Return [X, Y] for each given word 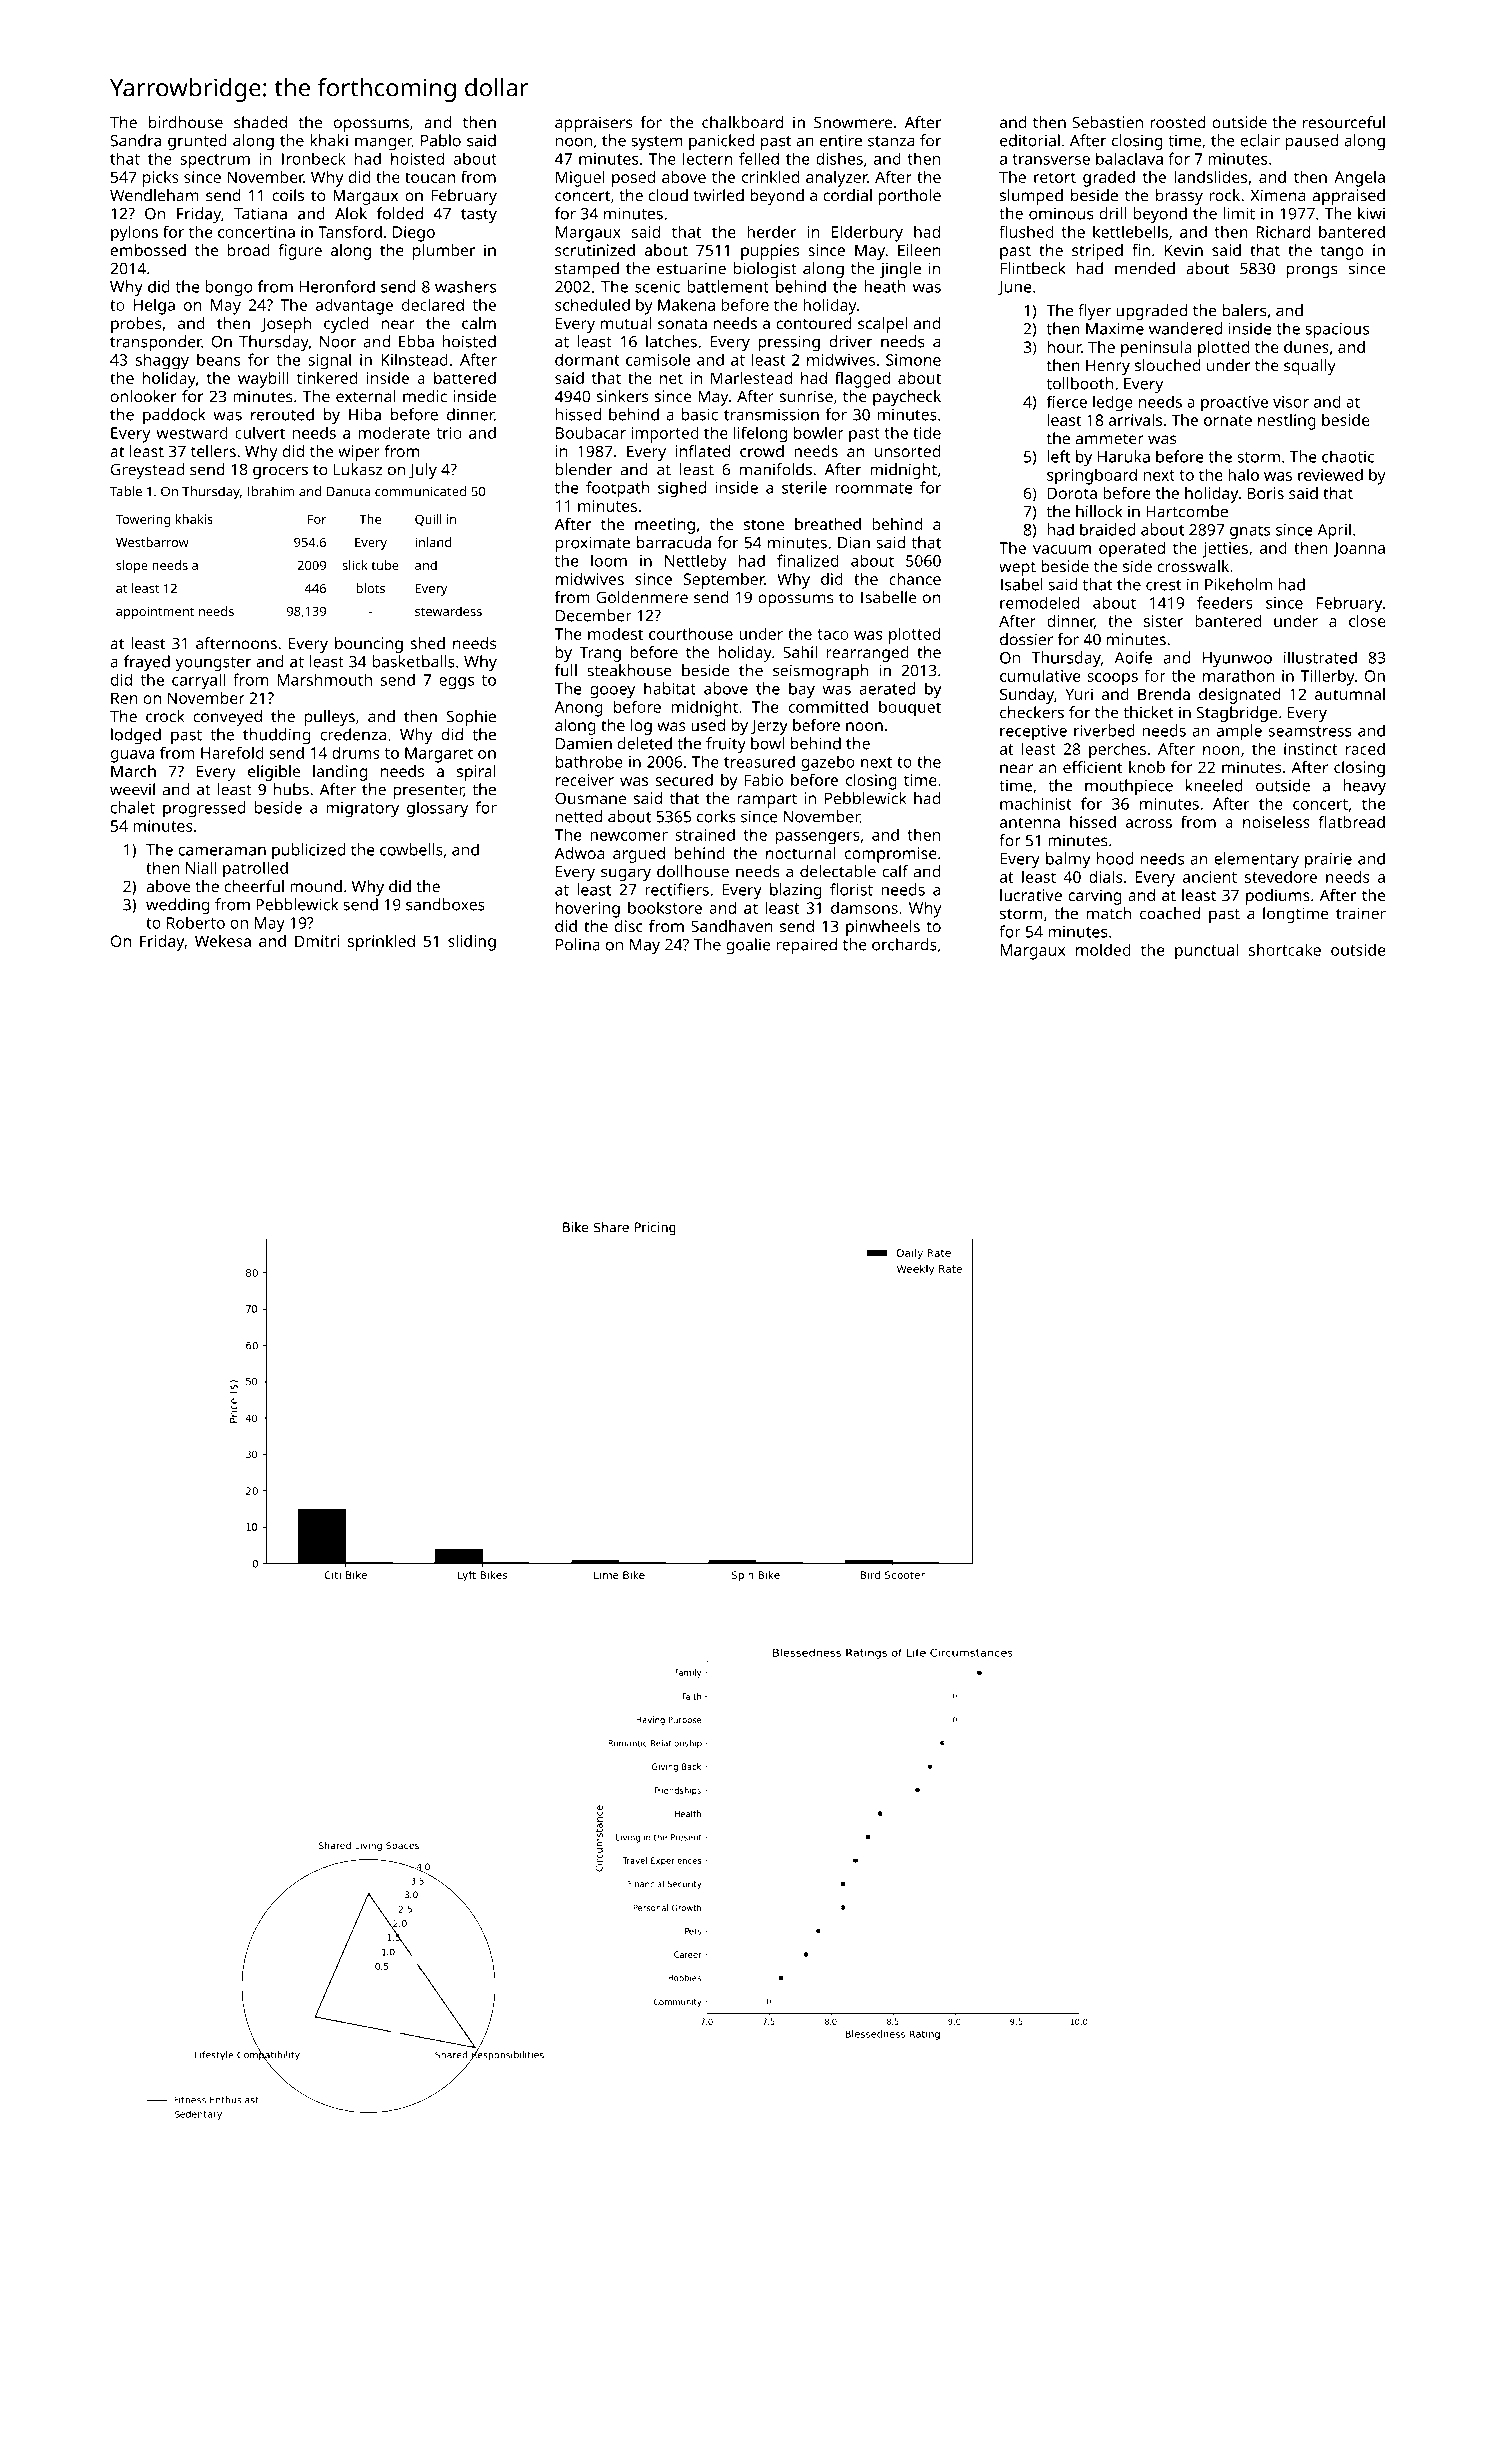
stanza [891, 141]
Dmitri [317, 941]
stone [764, 524]
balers [1244, 310]
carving [1095, 897]
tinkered [327, 378]
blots [370, 588]
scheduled [592, 304]
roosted [1178, 122]
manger [383, 143]
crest [1164, 585]
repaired [806, 946]
